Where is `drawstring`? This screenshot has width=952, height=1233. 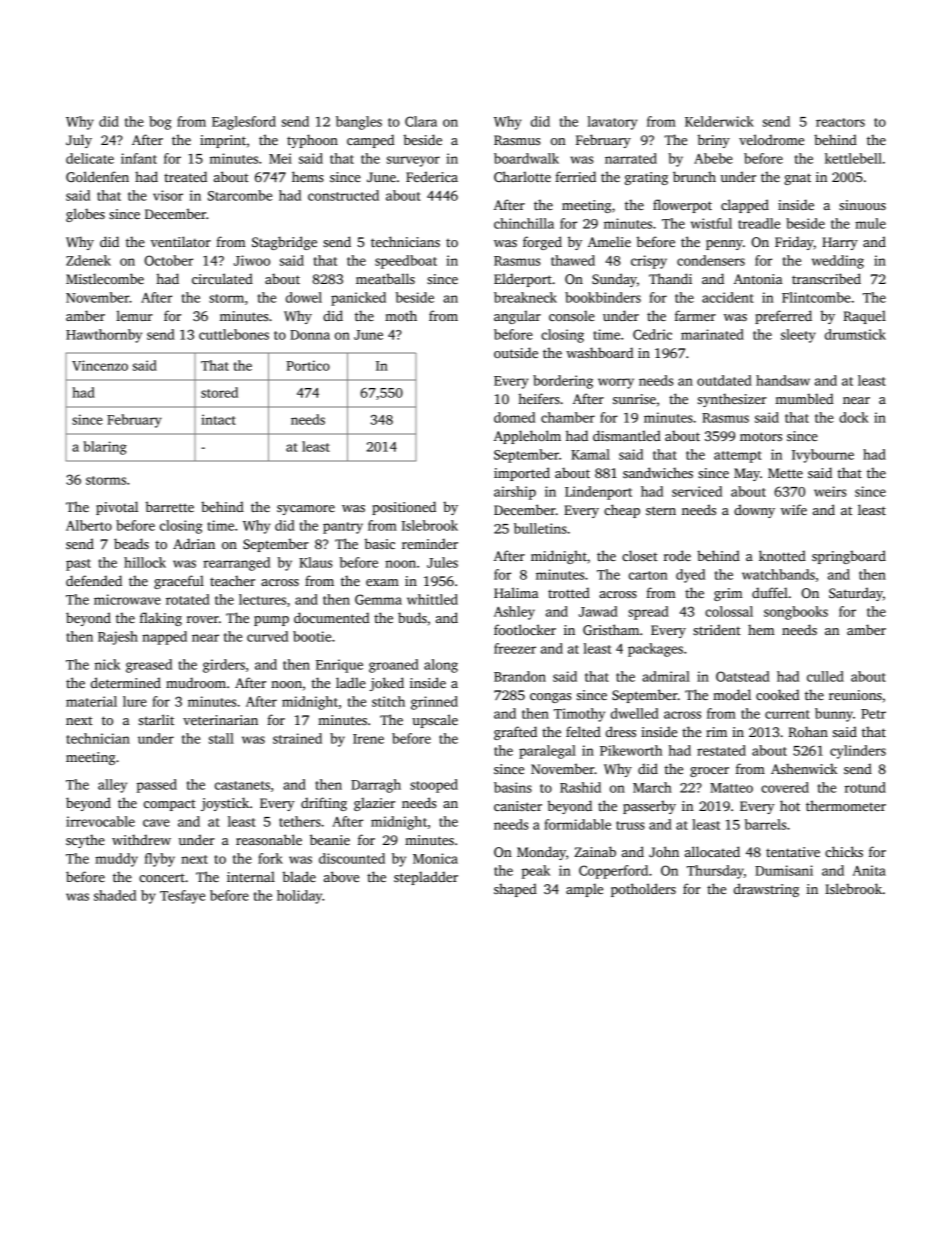
drawstring is located at coordinates (766, 890).
